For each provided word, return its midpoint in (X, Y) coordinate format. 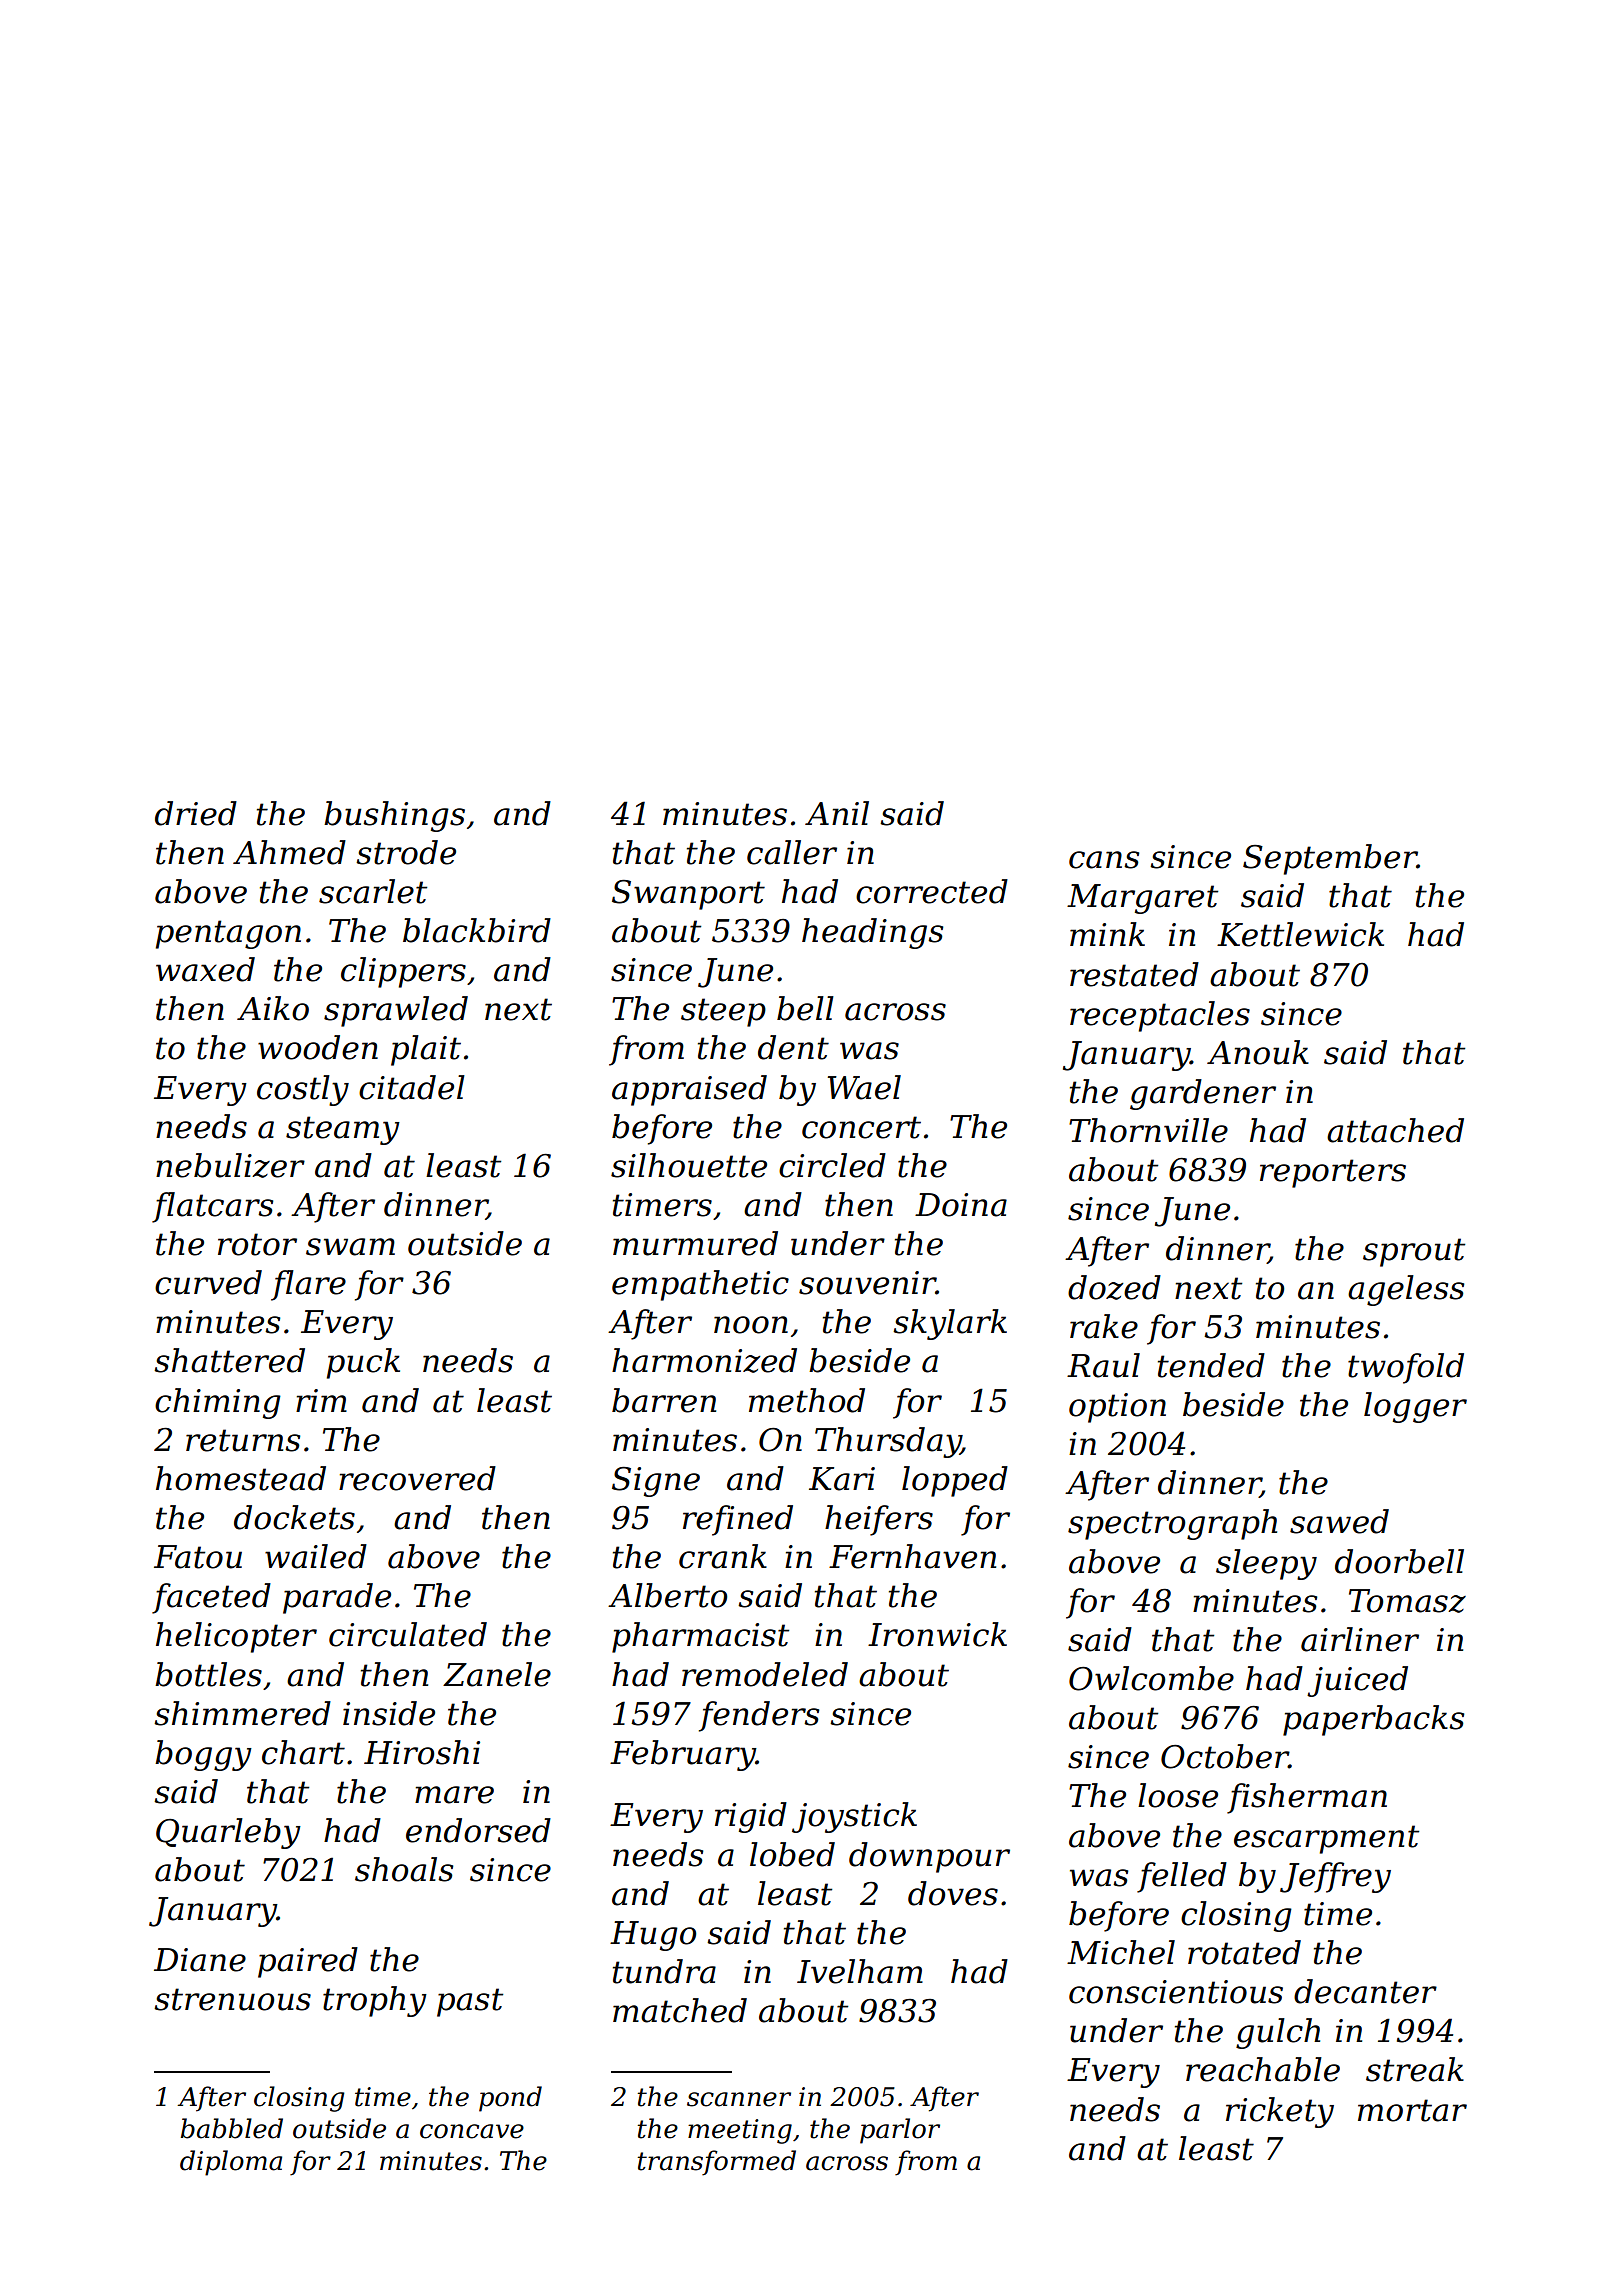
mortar (1412, 2110)
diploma (231, 2163)
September (1330, 859)
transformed (717, 2163)
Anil (837, 813)
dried (196, 813)
